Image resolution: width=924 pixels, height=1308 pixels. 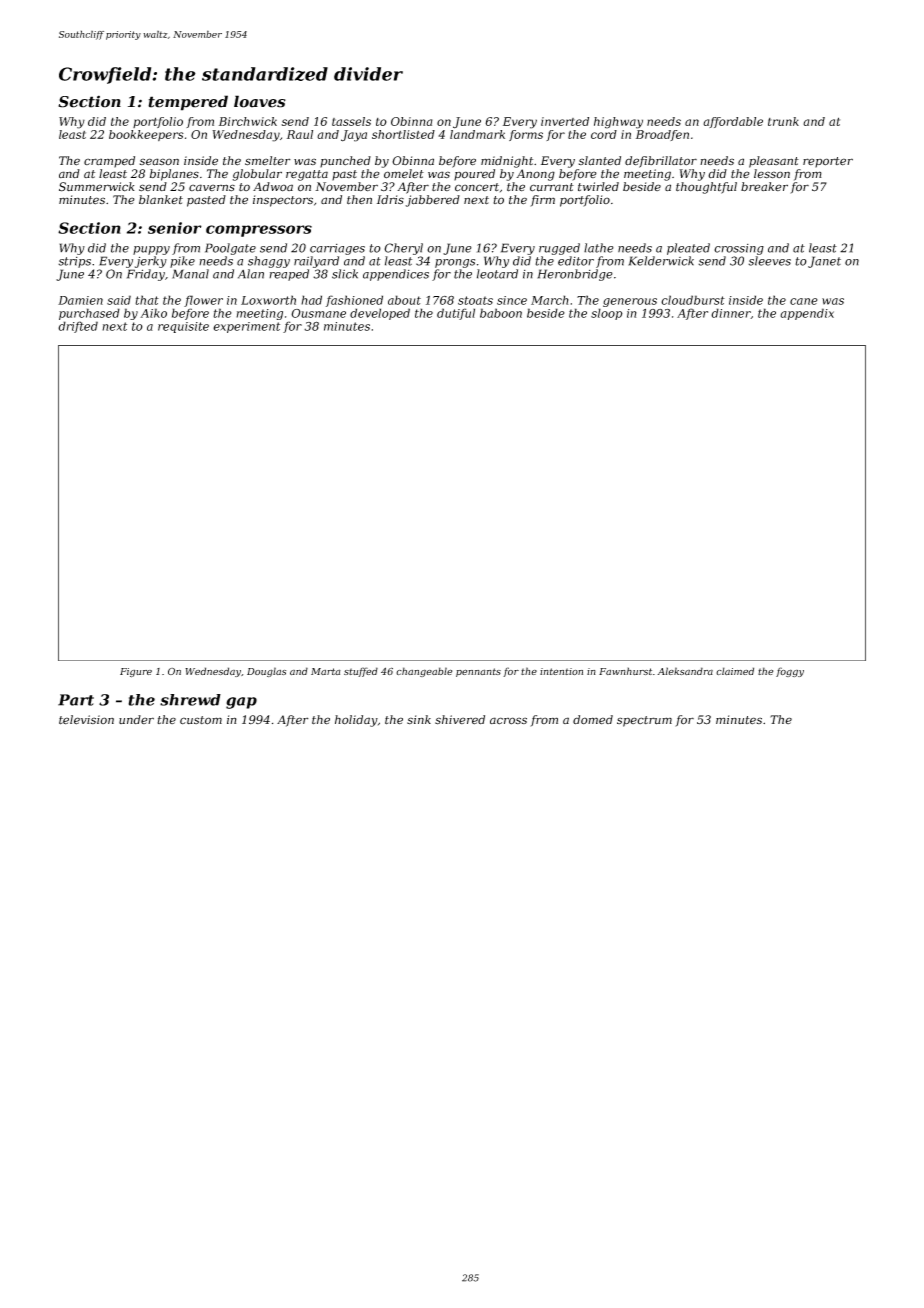 I want to click on loaves, so click(x=260, y=101).
